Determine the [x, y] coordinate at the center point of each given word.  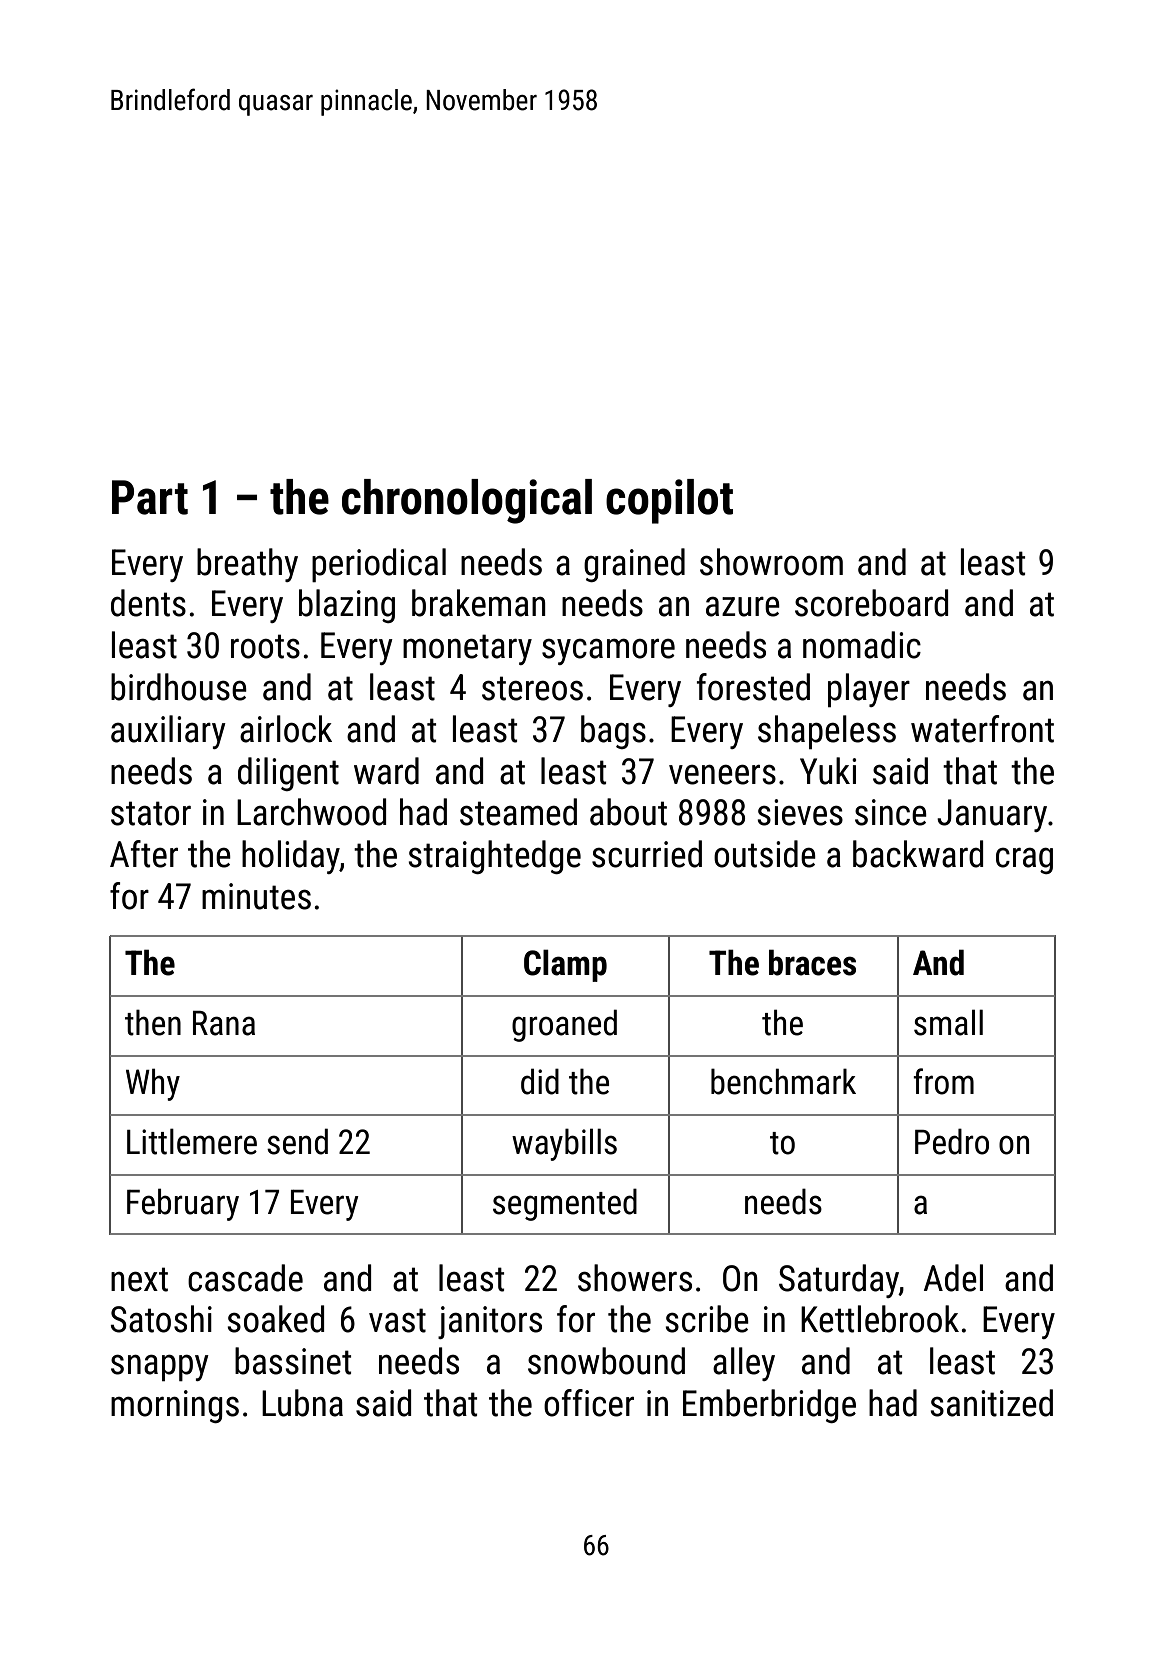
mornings [175, 1406]
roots [265, 646]
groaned [564, 1025]
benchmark [783, 1081]
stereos [532, 688]
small [948, 1022]
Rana [224, 1023]
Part [150, 497]
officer [589, 1403]
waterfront [982, 729]
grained [634, 565]
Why [153, 1084]
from [943, 1081]
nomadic [862, 645]
